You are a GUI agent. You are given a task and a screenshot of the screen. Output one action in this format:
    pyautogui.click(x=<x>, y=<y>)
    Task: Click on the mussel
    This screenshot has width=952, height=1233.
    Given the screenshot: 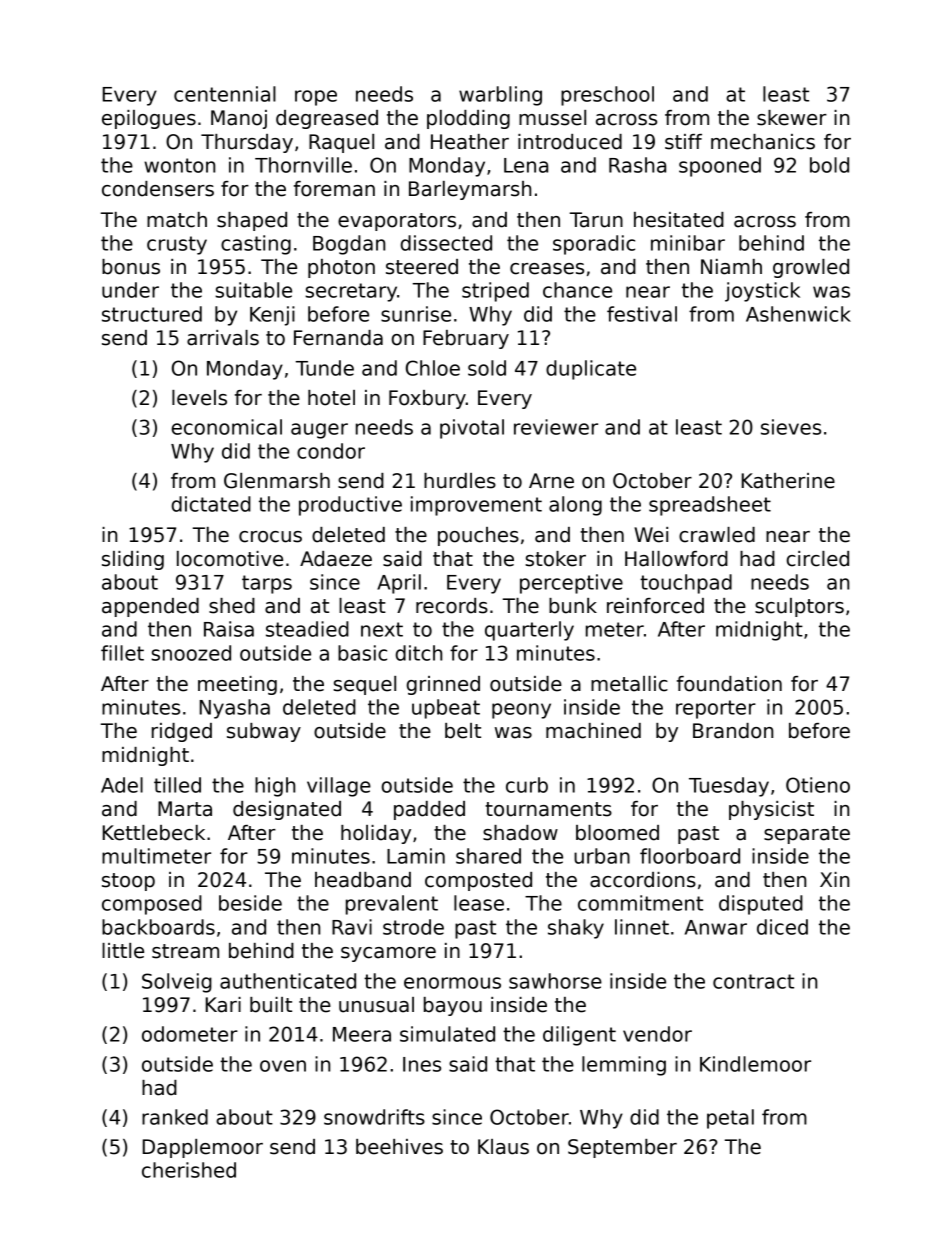 What is the action you would take?
    pyautogui.click(x=552, y=118)
